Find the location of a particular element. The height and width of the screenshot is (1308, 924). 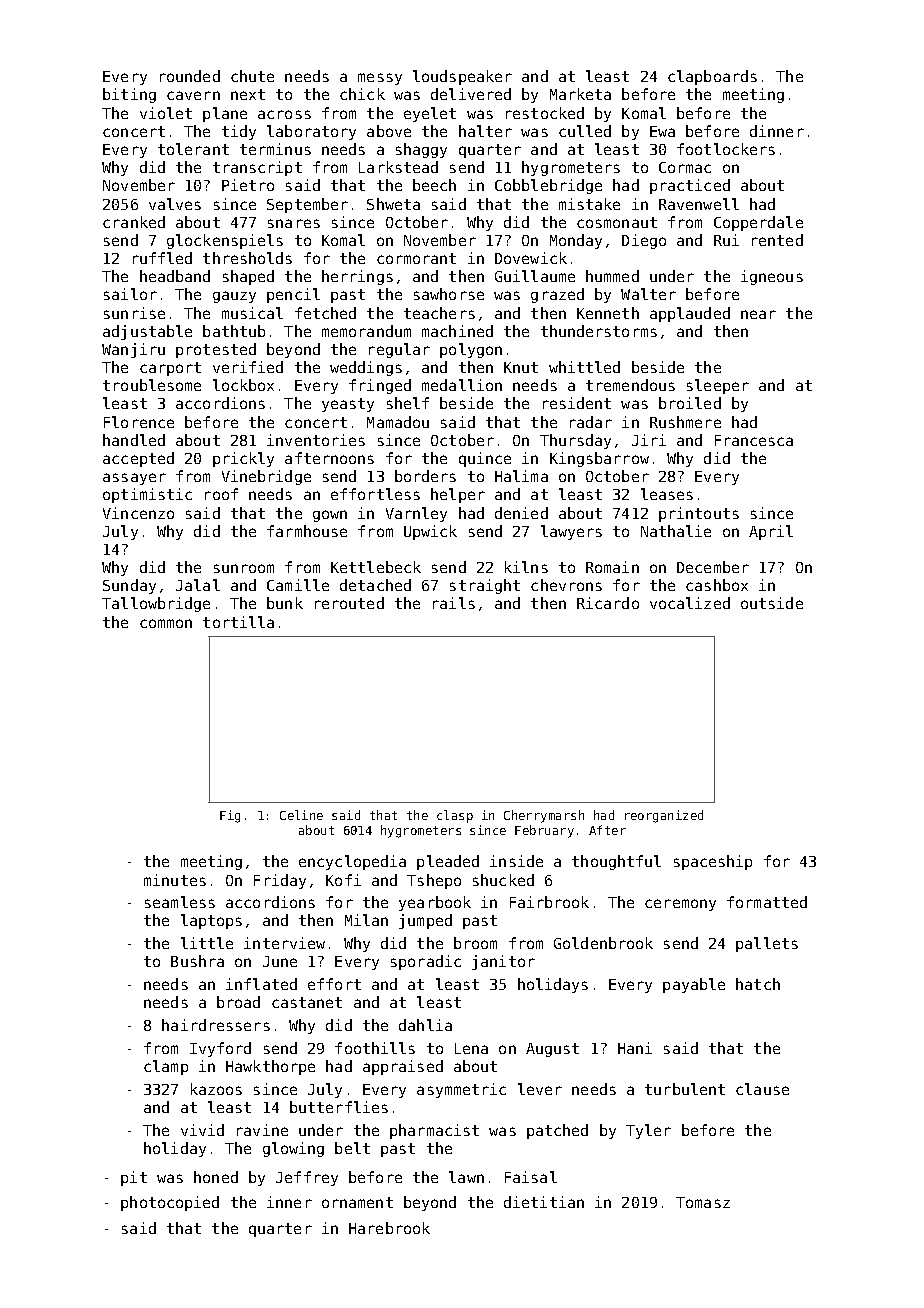

Celine is located at coordinates (301, 815).
